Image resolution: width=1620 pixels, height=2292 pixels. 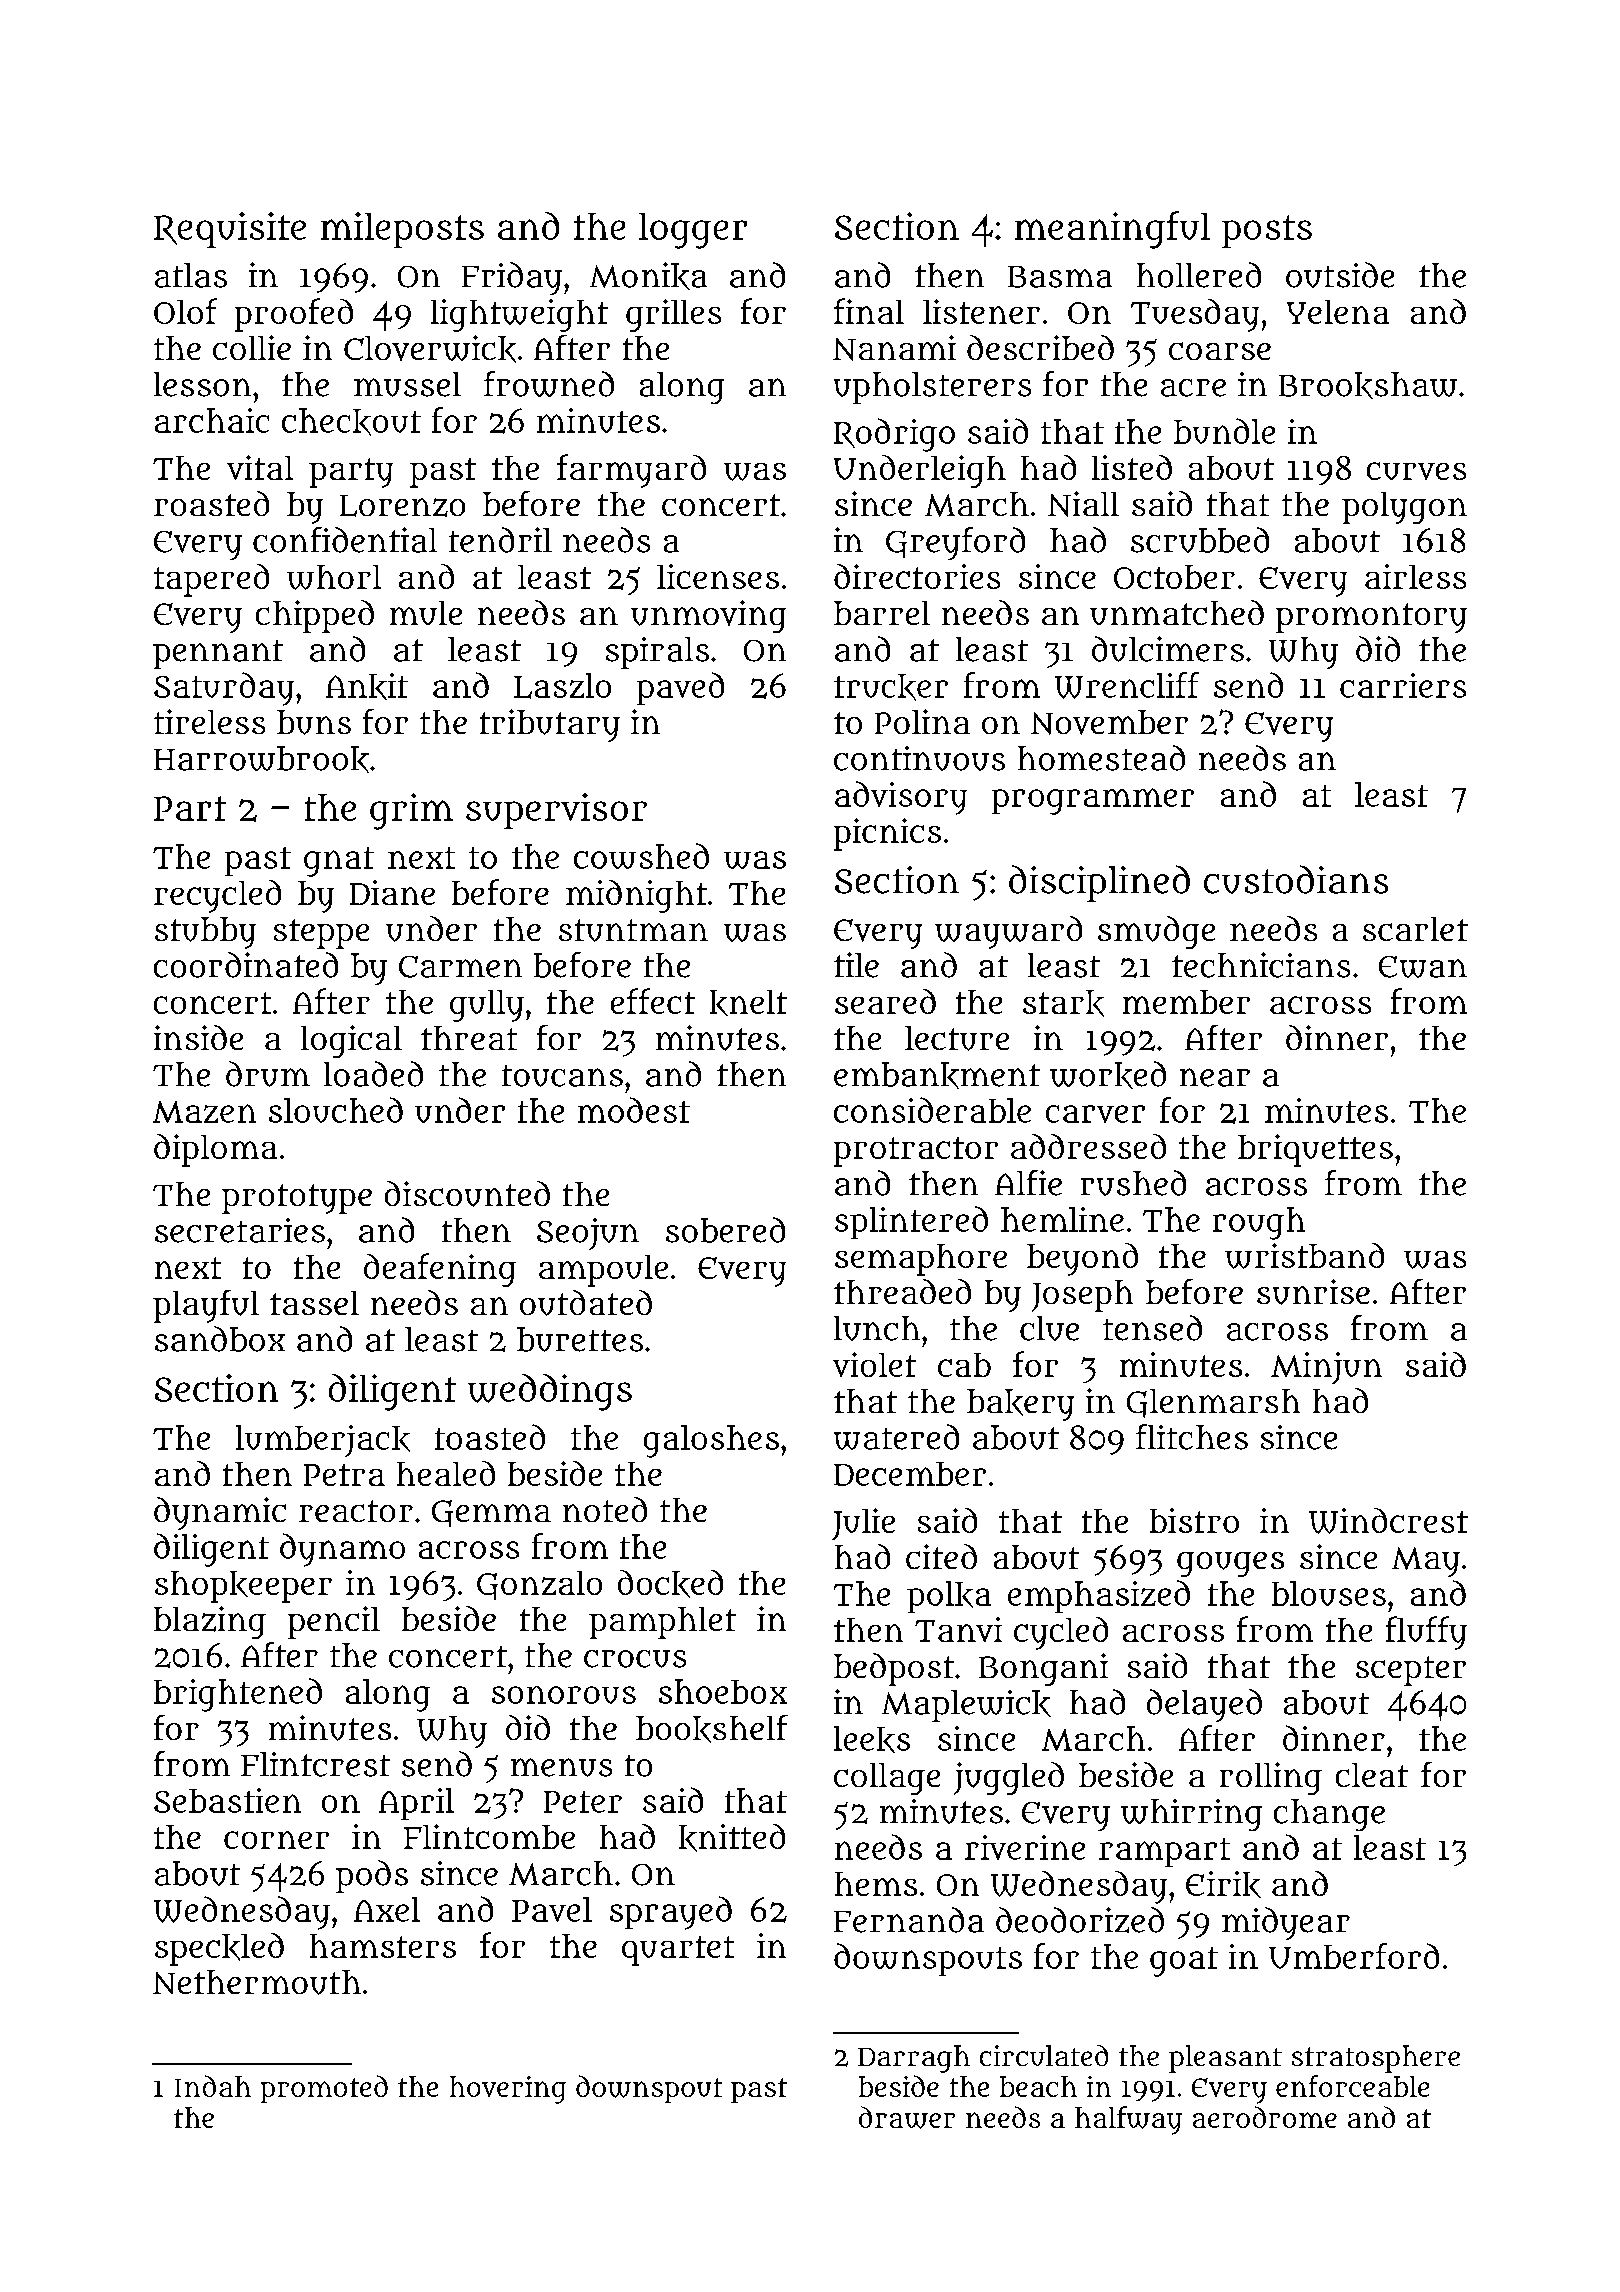 I want to click on violet, so click(x=874, y=1364).
